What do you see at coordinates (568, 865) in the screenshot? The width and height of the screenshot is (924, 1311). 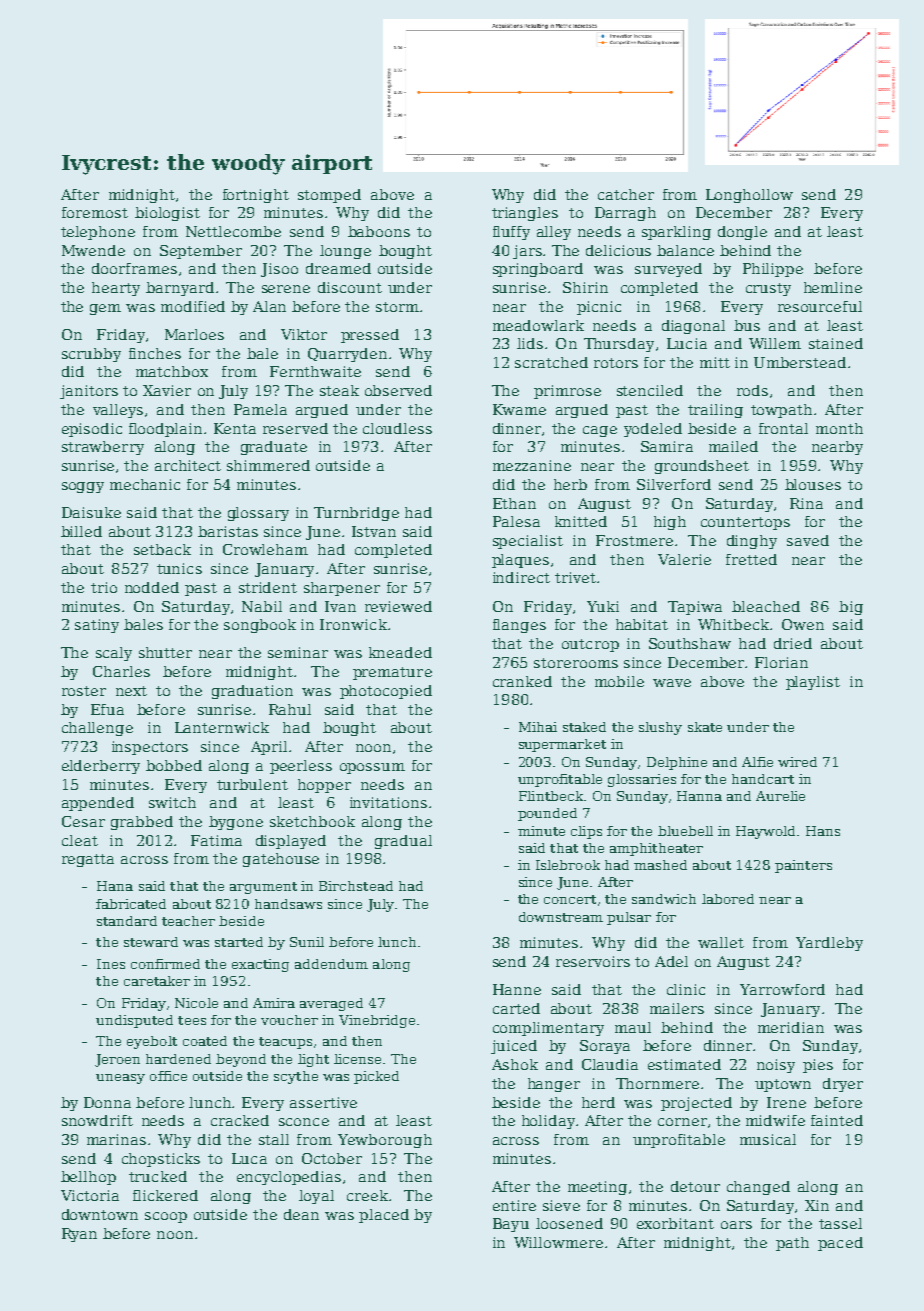 I see `Islebrook` at bounding box center [568, 865].
